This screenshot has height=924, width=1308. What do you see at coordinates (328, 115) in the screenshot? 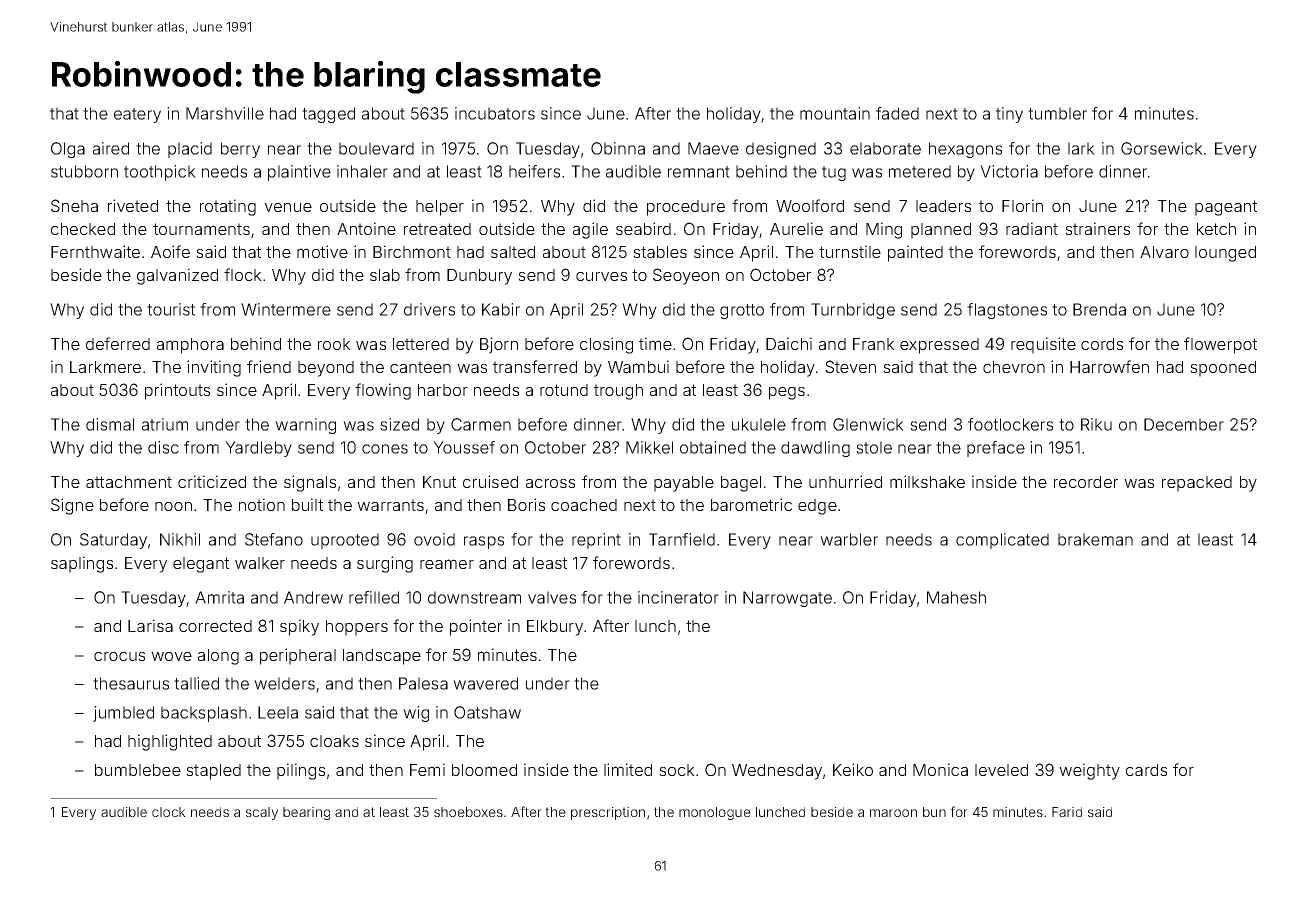
I see `tagged` at bounding box center [328, 115].
